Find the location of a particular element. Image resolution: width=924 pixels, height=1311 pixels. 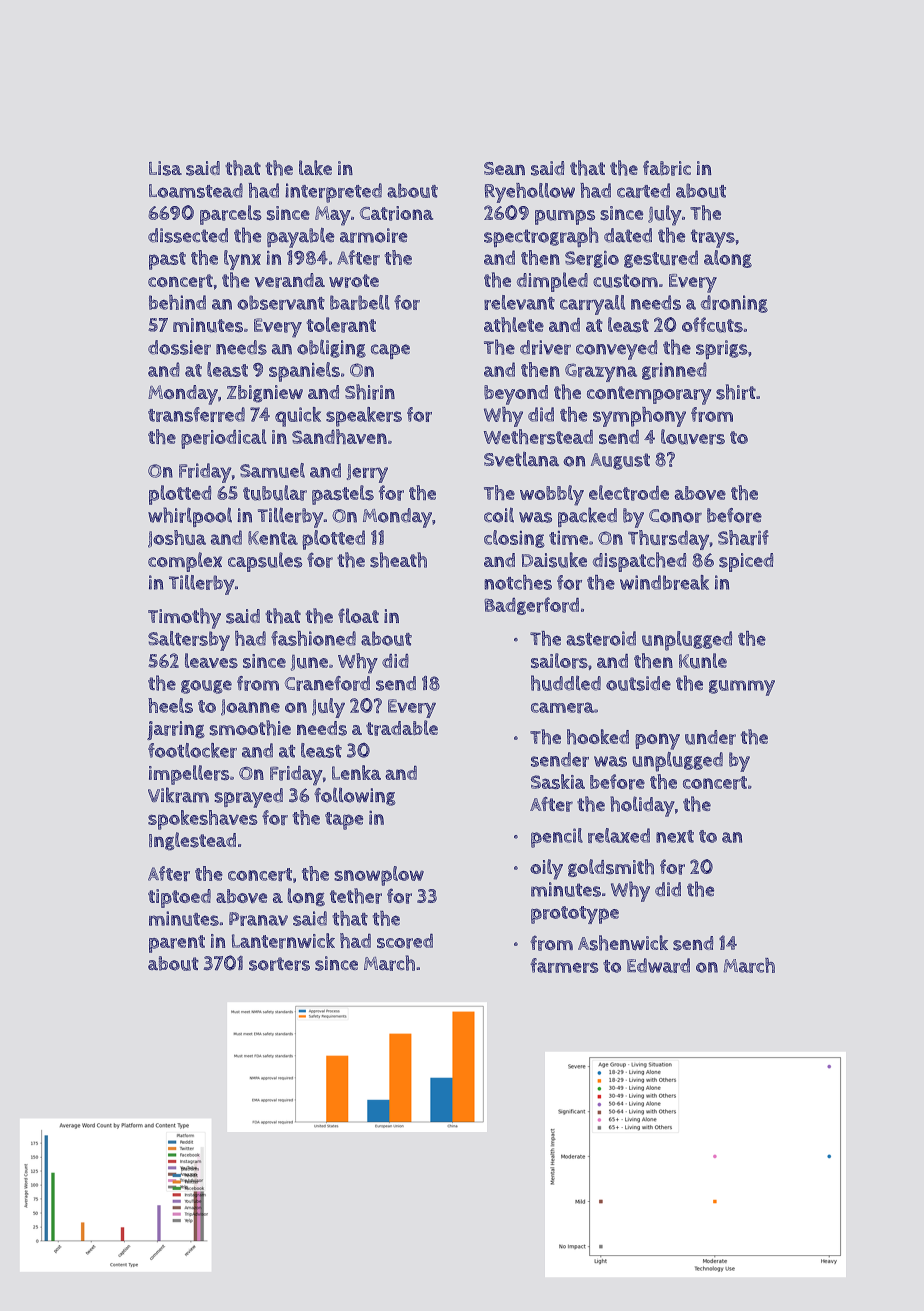

behind is located at coordinates (177, 302).
